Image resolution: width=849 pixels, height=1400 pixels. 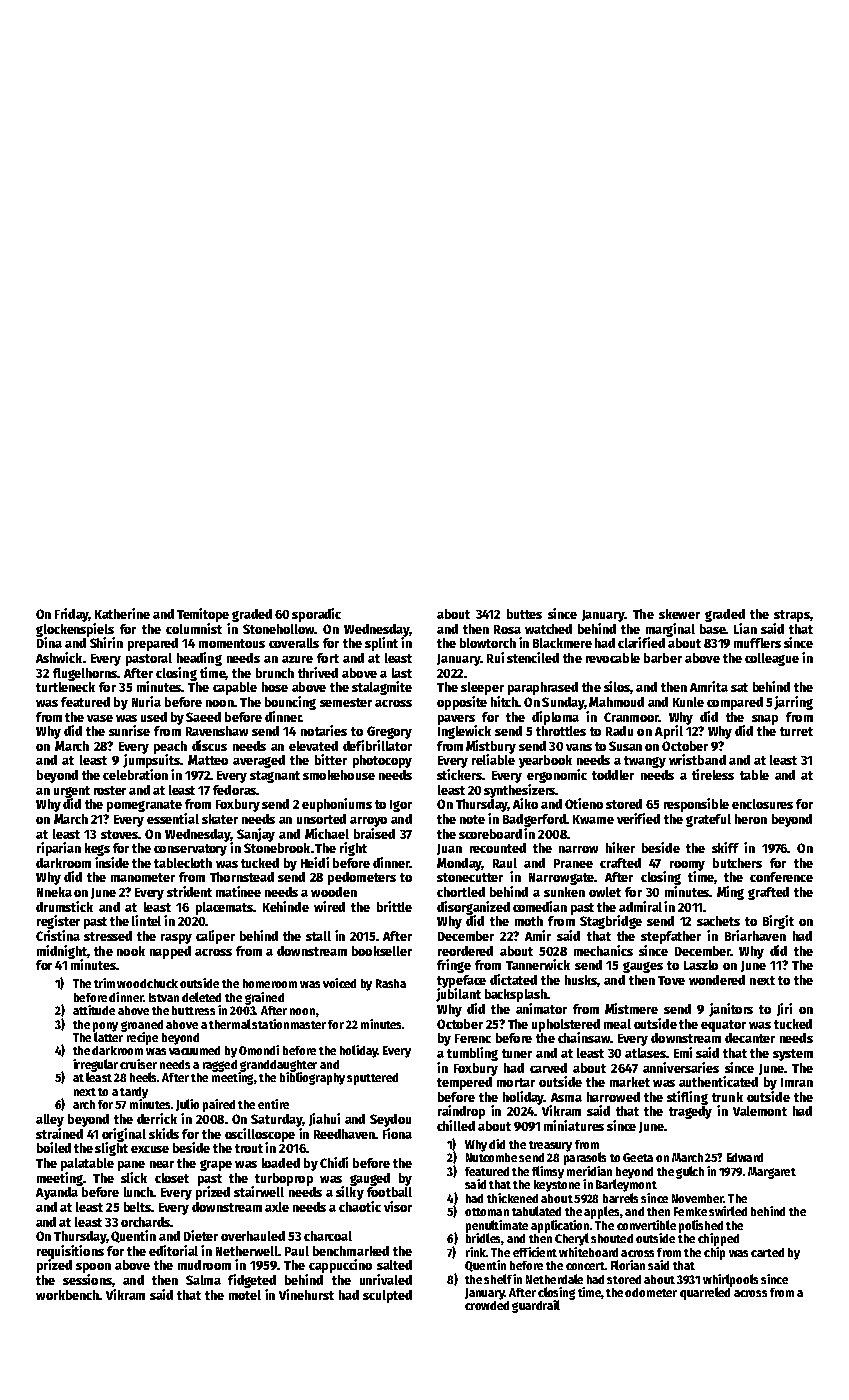 What do you see at coordinates (389, 732) in the page?
I see `Gregory` at bounding box center [389, 732].
